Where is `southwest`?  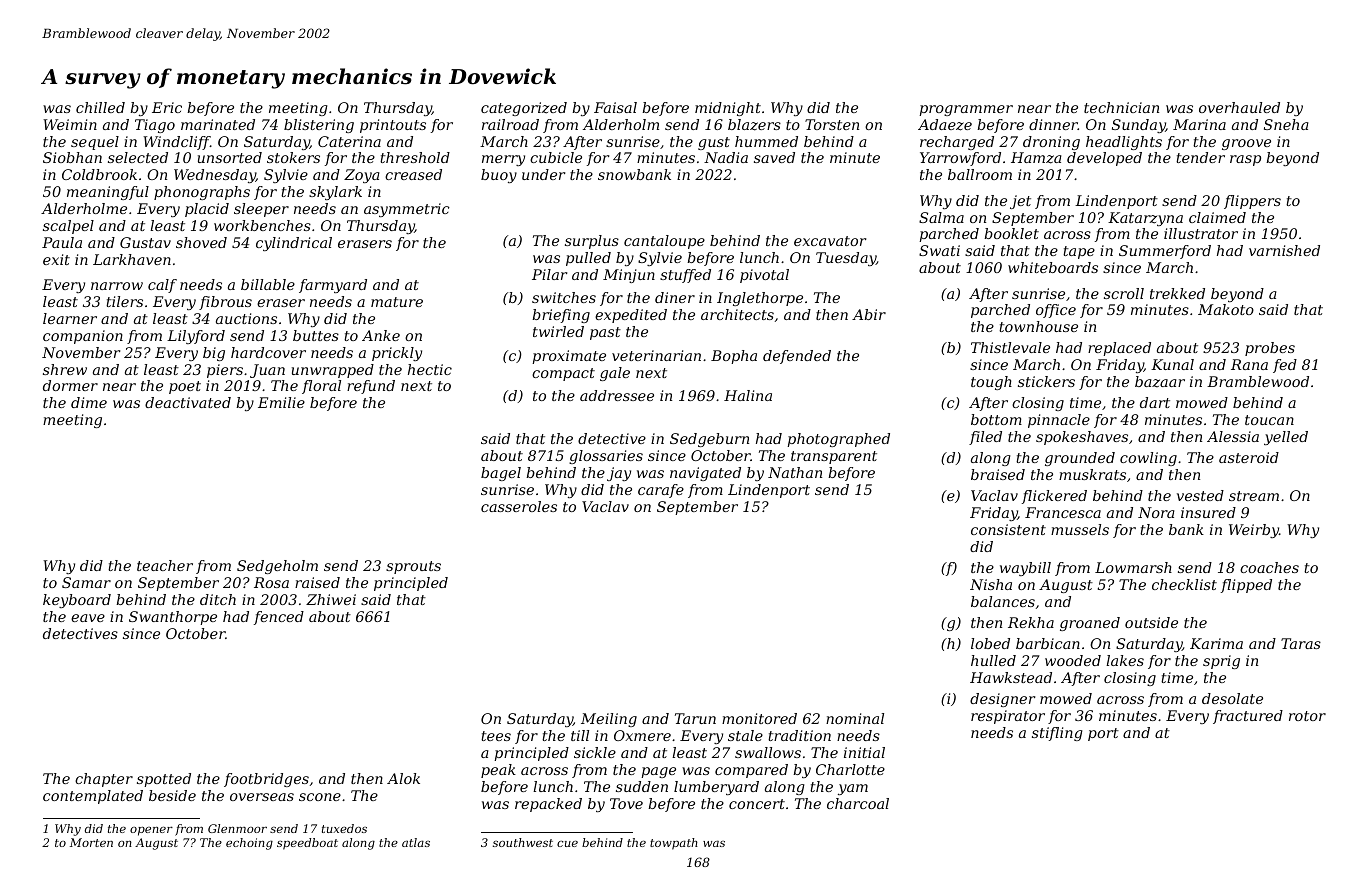 southwest is located at coordinates (523, 842).
